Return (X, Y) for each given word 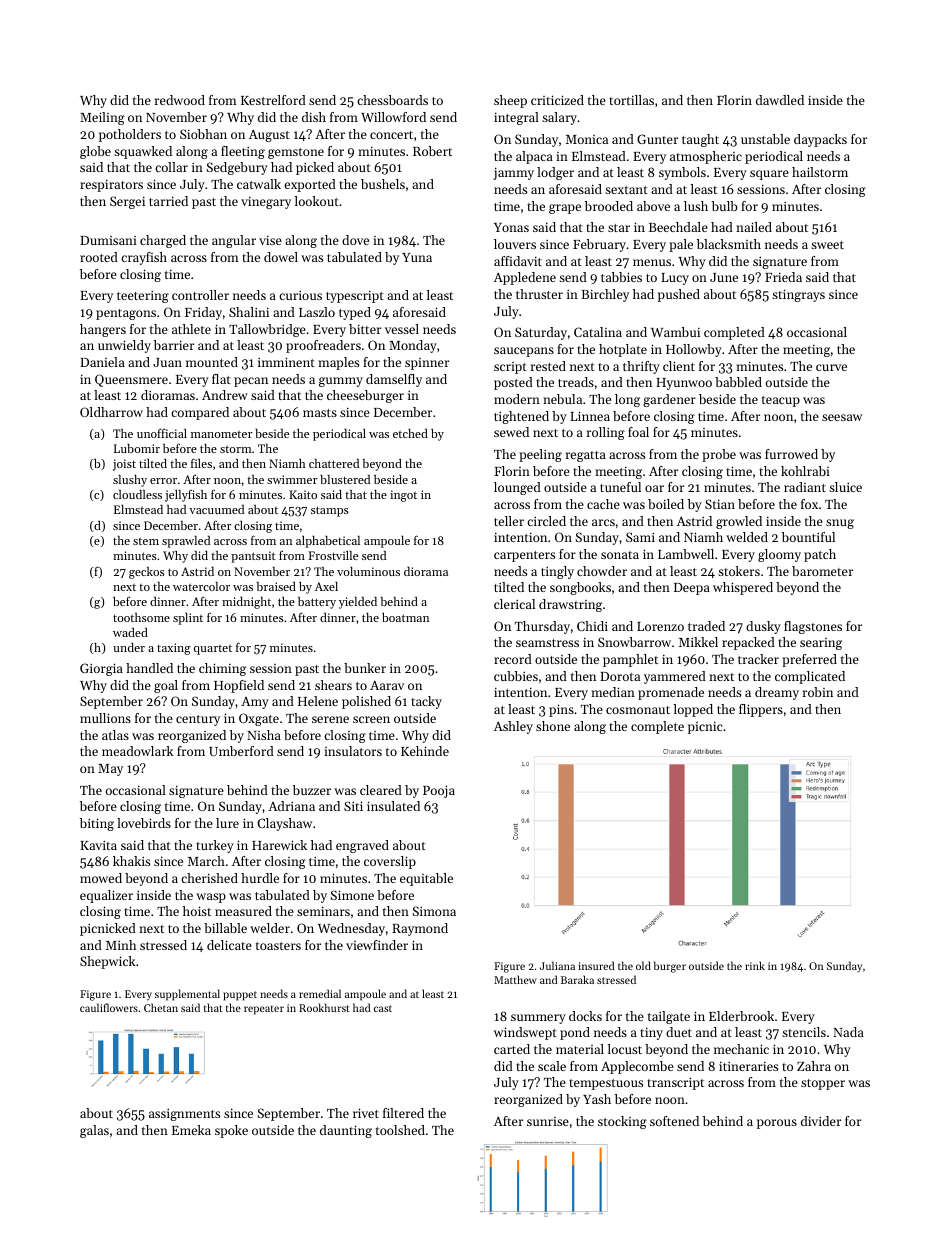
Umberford (241, 751)
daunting (346, 1131)
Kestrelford (273, 100)
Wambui (675, 332)
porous (777, 1124)
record (513, 659)
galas (94, 1131)
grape (565, 209)
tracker (758, 659)
